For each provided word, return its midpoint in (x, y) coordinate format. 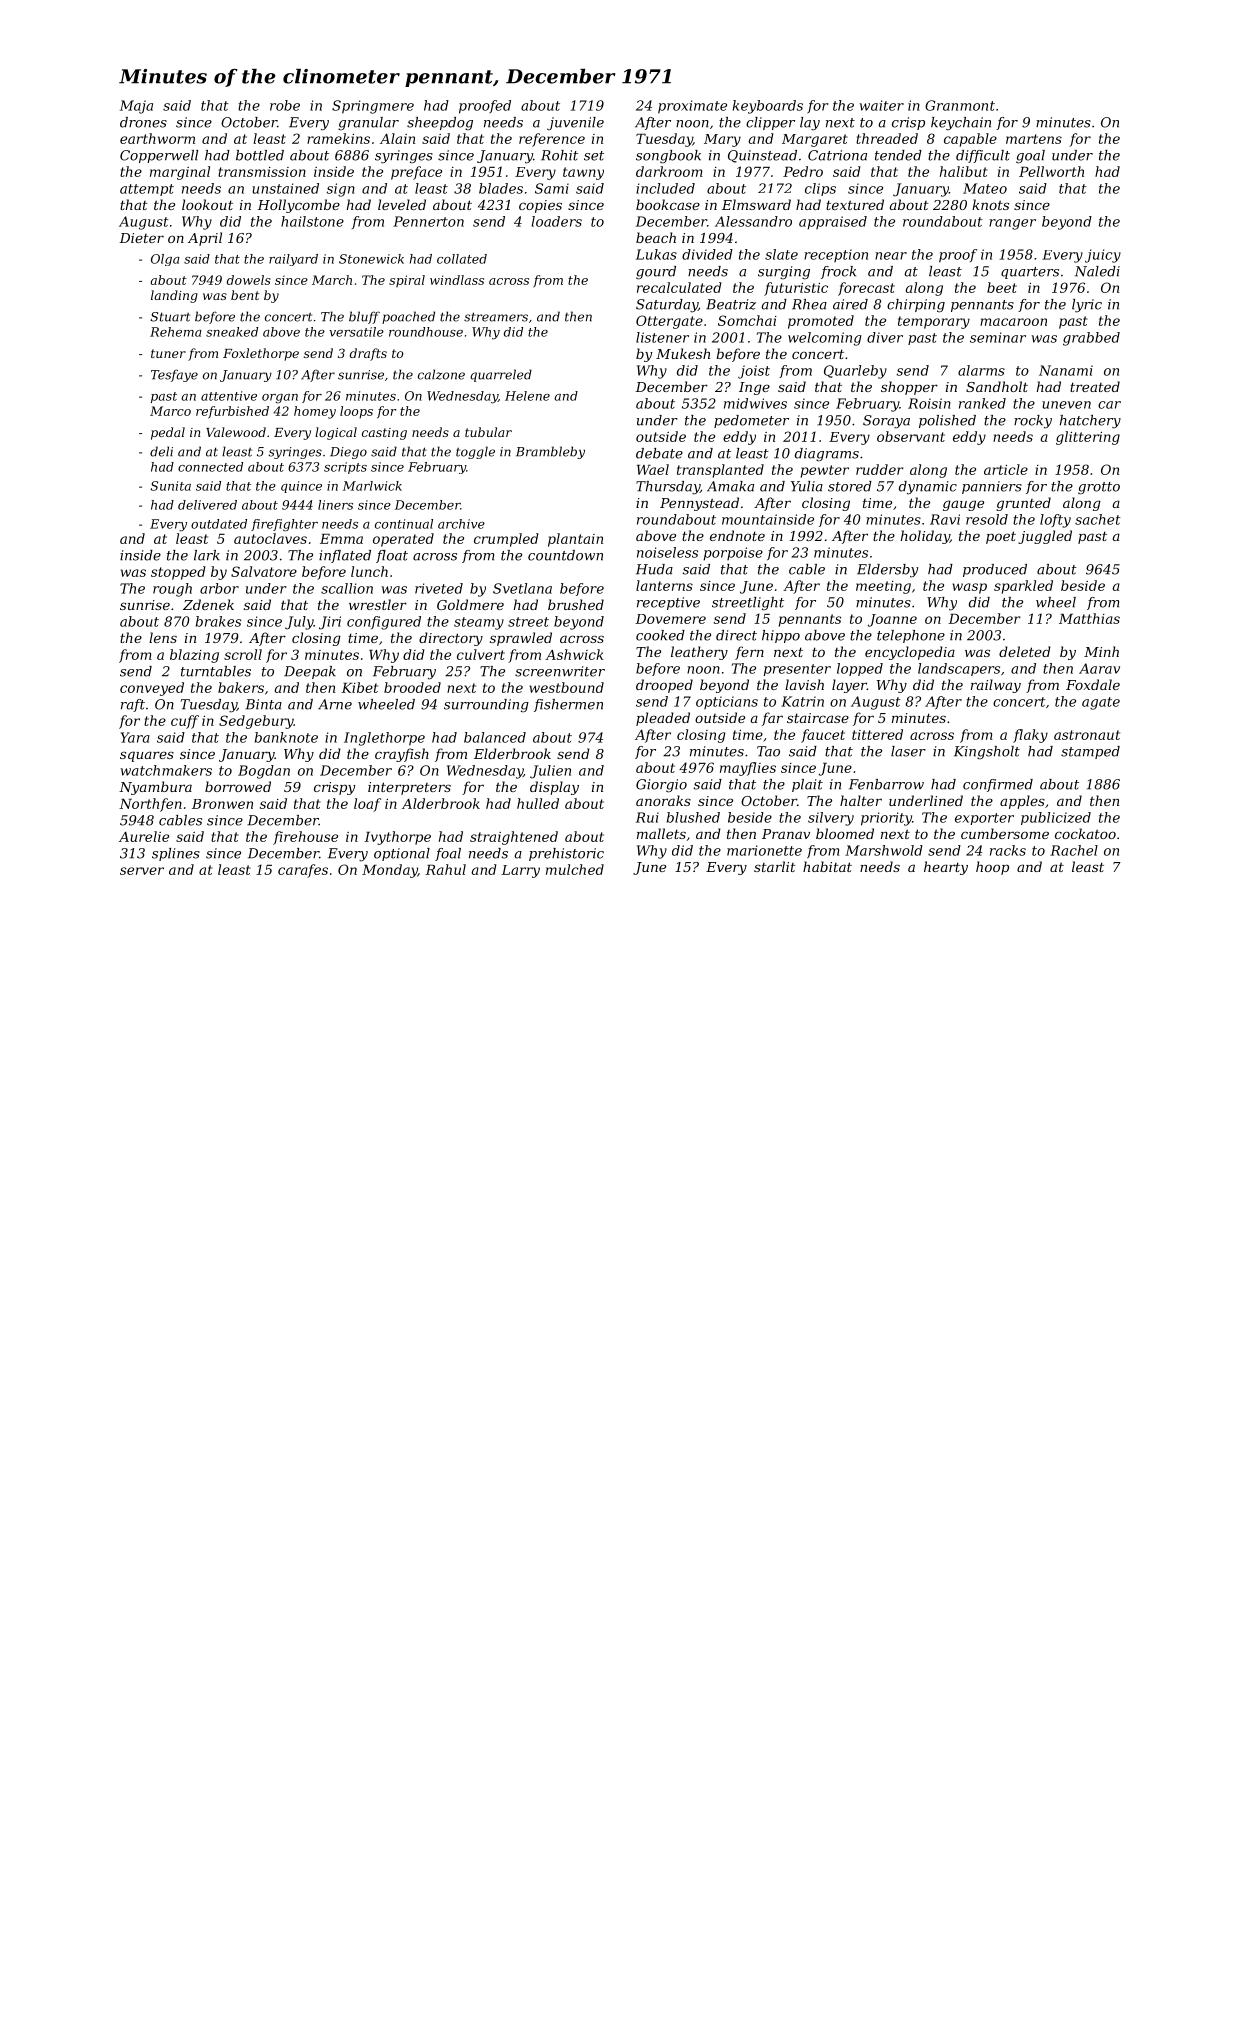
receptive (668, 603)
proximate (692, 107)
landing (174, 296)
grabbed (1091, 339)
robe (285, 105)
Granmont (960, 105)
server (142, 871)
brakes (218, 621)
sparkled (1023, 587)
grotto (1099, 488)
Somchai (747, 320)
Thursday (668, 488)
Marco (170, 411)
